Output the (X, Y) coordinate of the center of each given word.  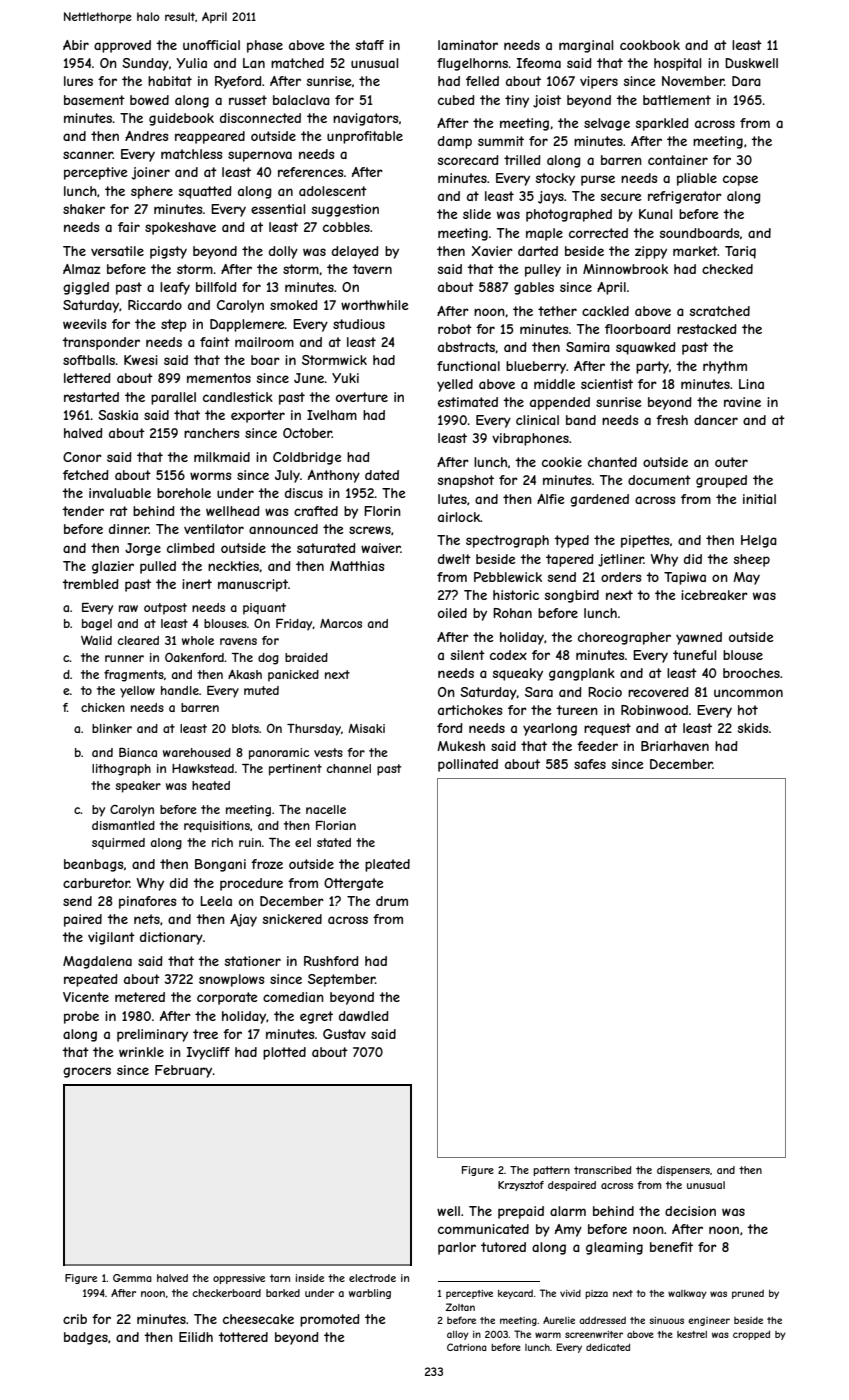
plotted (284, 1053)
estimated (468, 402)
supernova (260, 156)
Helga (759, 541)
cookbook (650, 45)
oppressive (239, 1279)
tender (83, 511)
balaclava (301, 100)
